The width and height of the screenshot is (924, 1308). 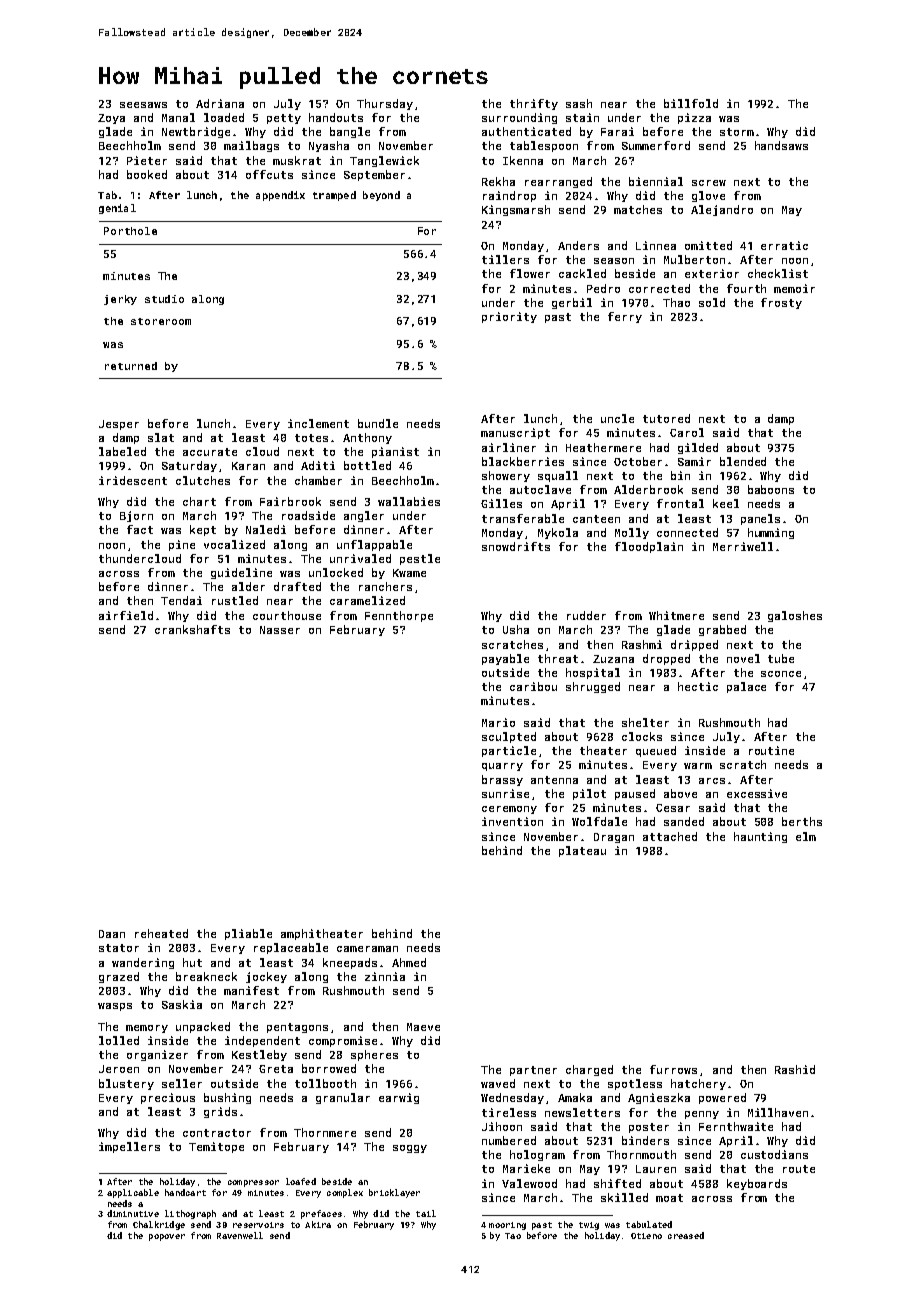 I want to click on airfield, so click(x=126, y=615).
